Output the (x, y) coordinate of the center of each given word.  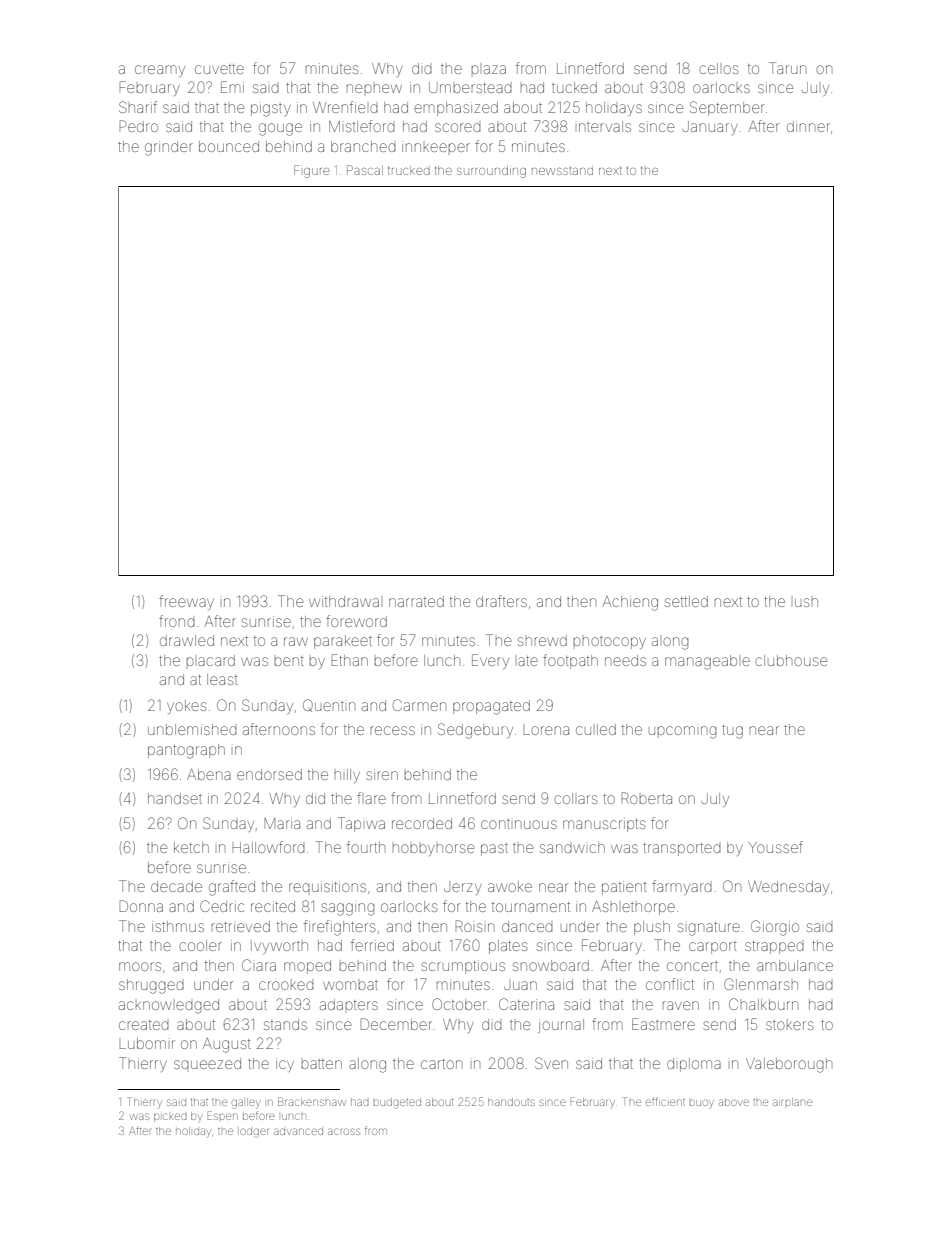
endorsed (269, 774)
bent (289, 661)
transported (682, 849)
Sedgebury (475, 731)
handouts (511, 1102)
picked (170, 1117)
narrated (416, 601)
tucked (574, 87)
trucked (409, 171)
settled (686, 601)
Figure (311, 171)
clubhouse (791, 660)
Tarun (787, 68)
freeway (186, 602)
